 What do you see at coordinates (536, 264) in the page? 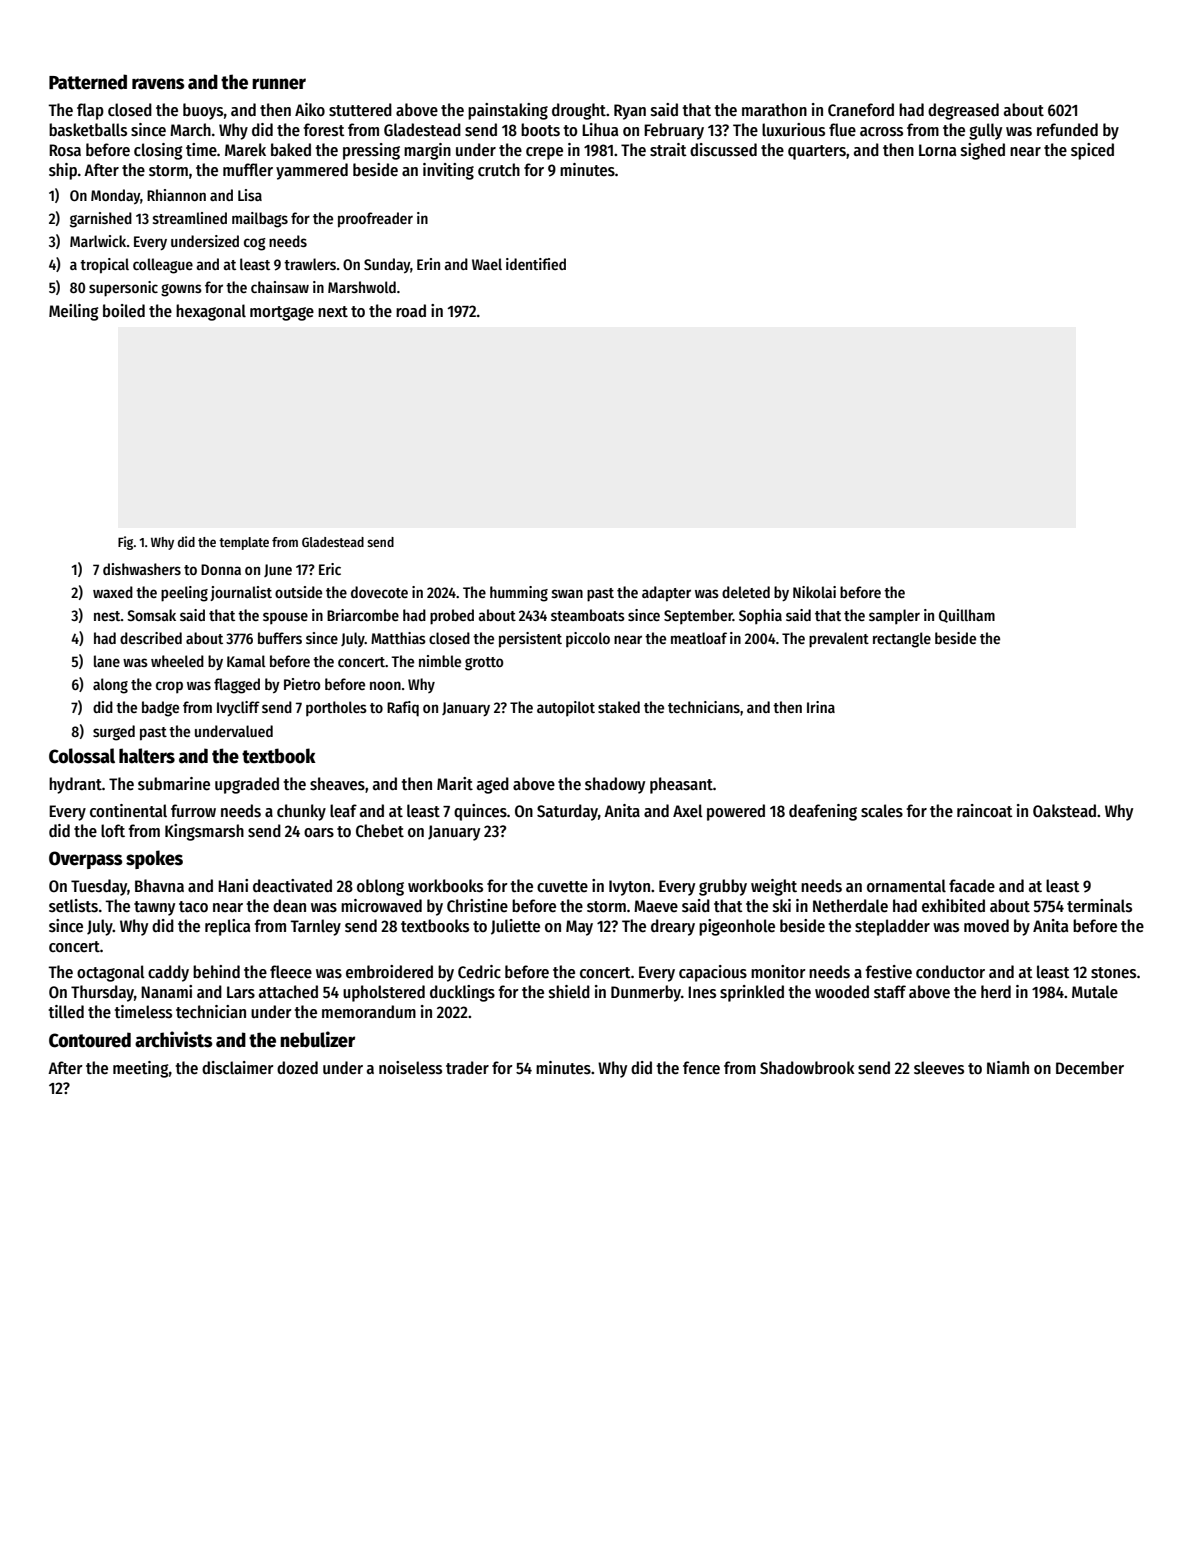
I see `identified` at bounding box center [536, 264].
